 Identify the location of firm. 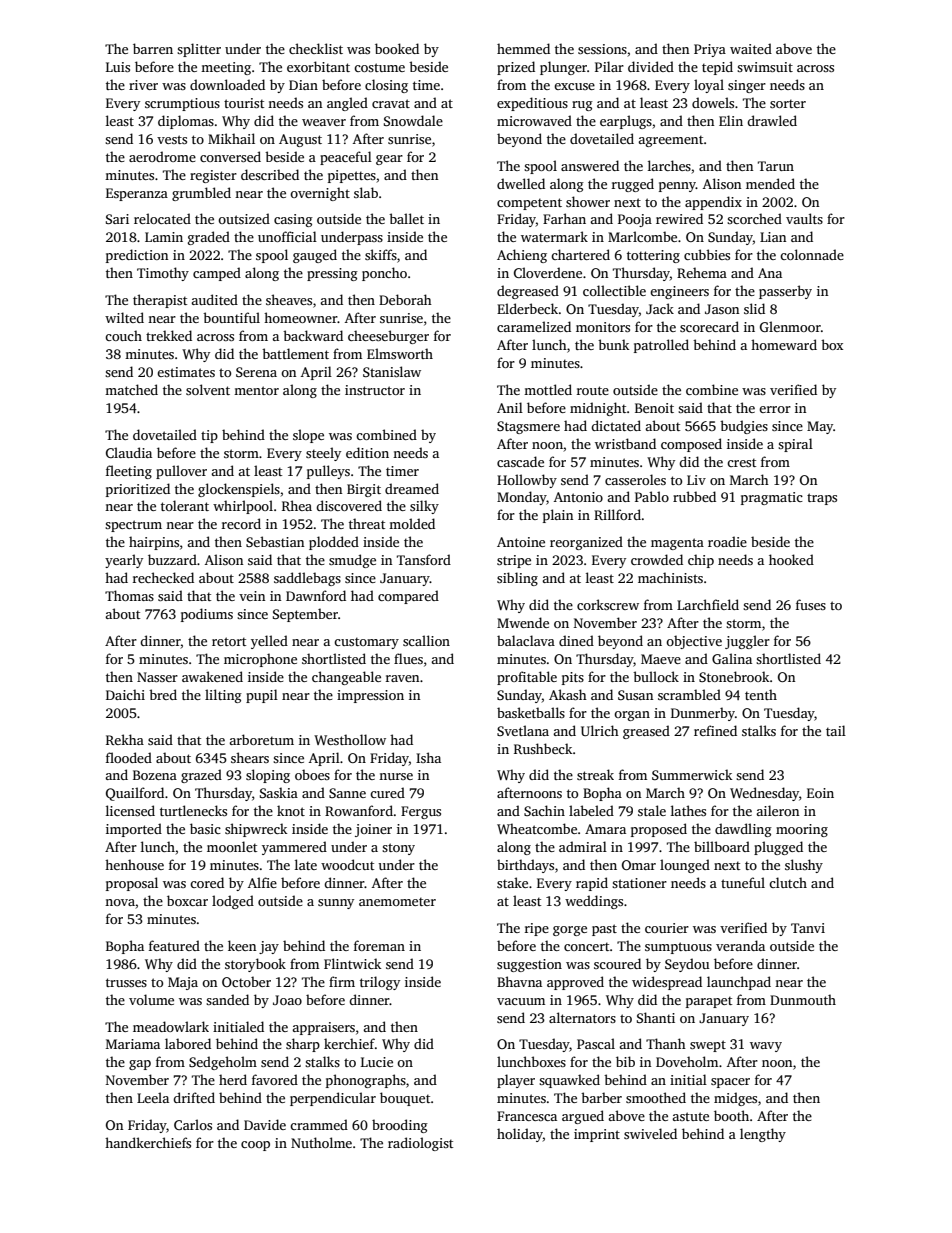
(342, 981).
